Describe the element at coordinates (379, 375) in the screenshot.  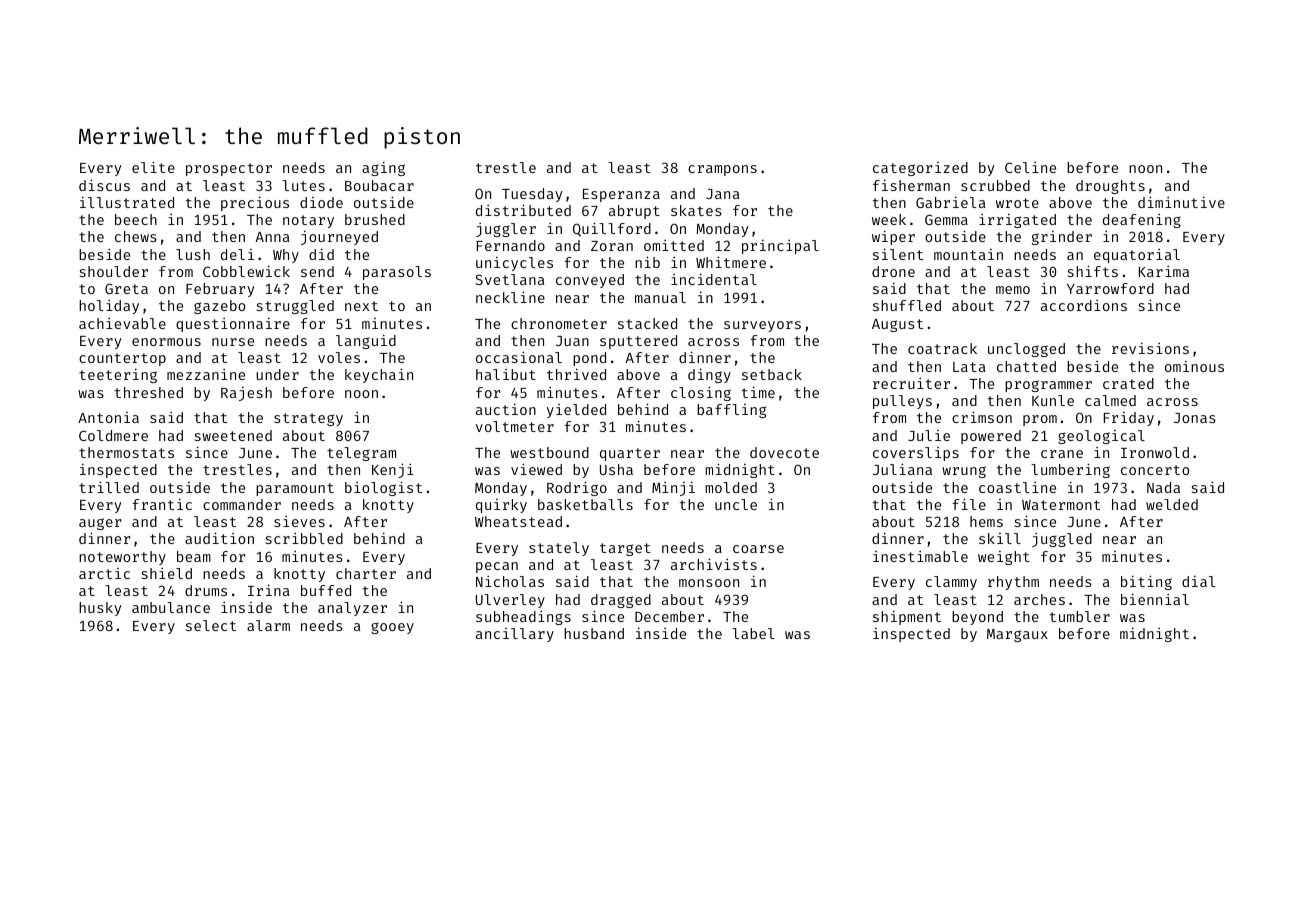
I see `keychain` at that location.
